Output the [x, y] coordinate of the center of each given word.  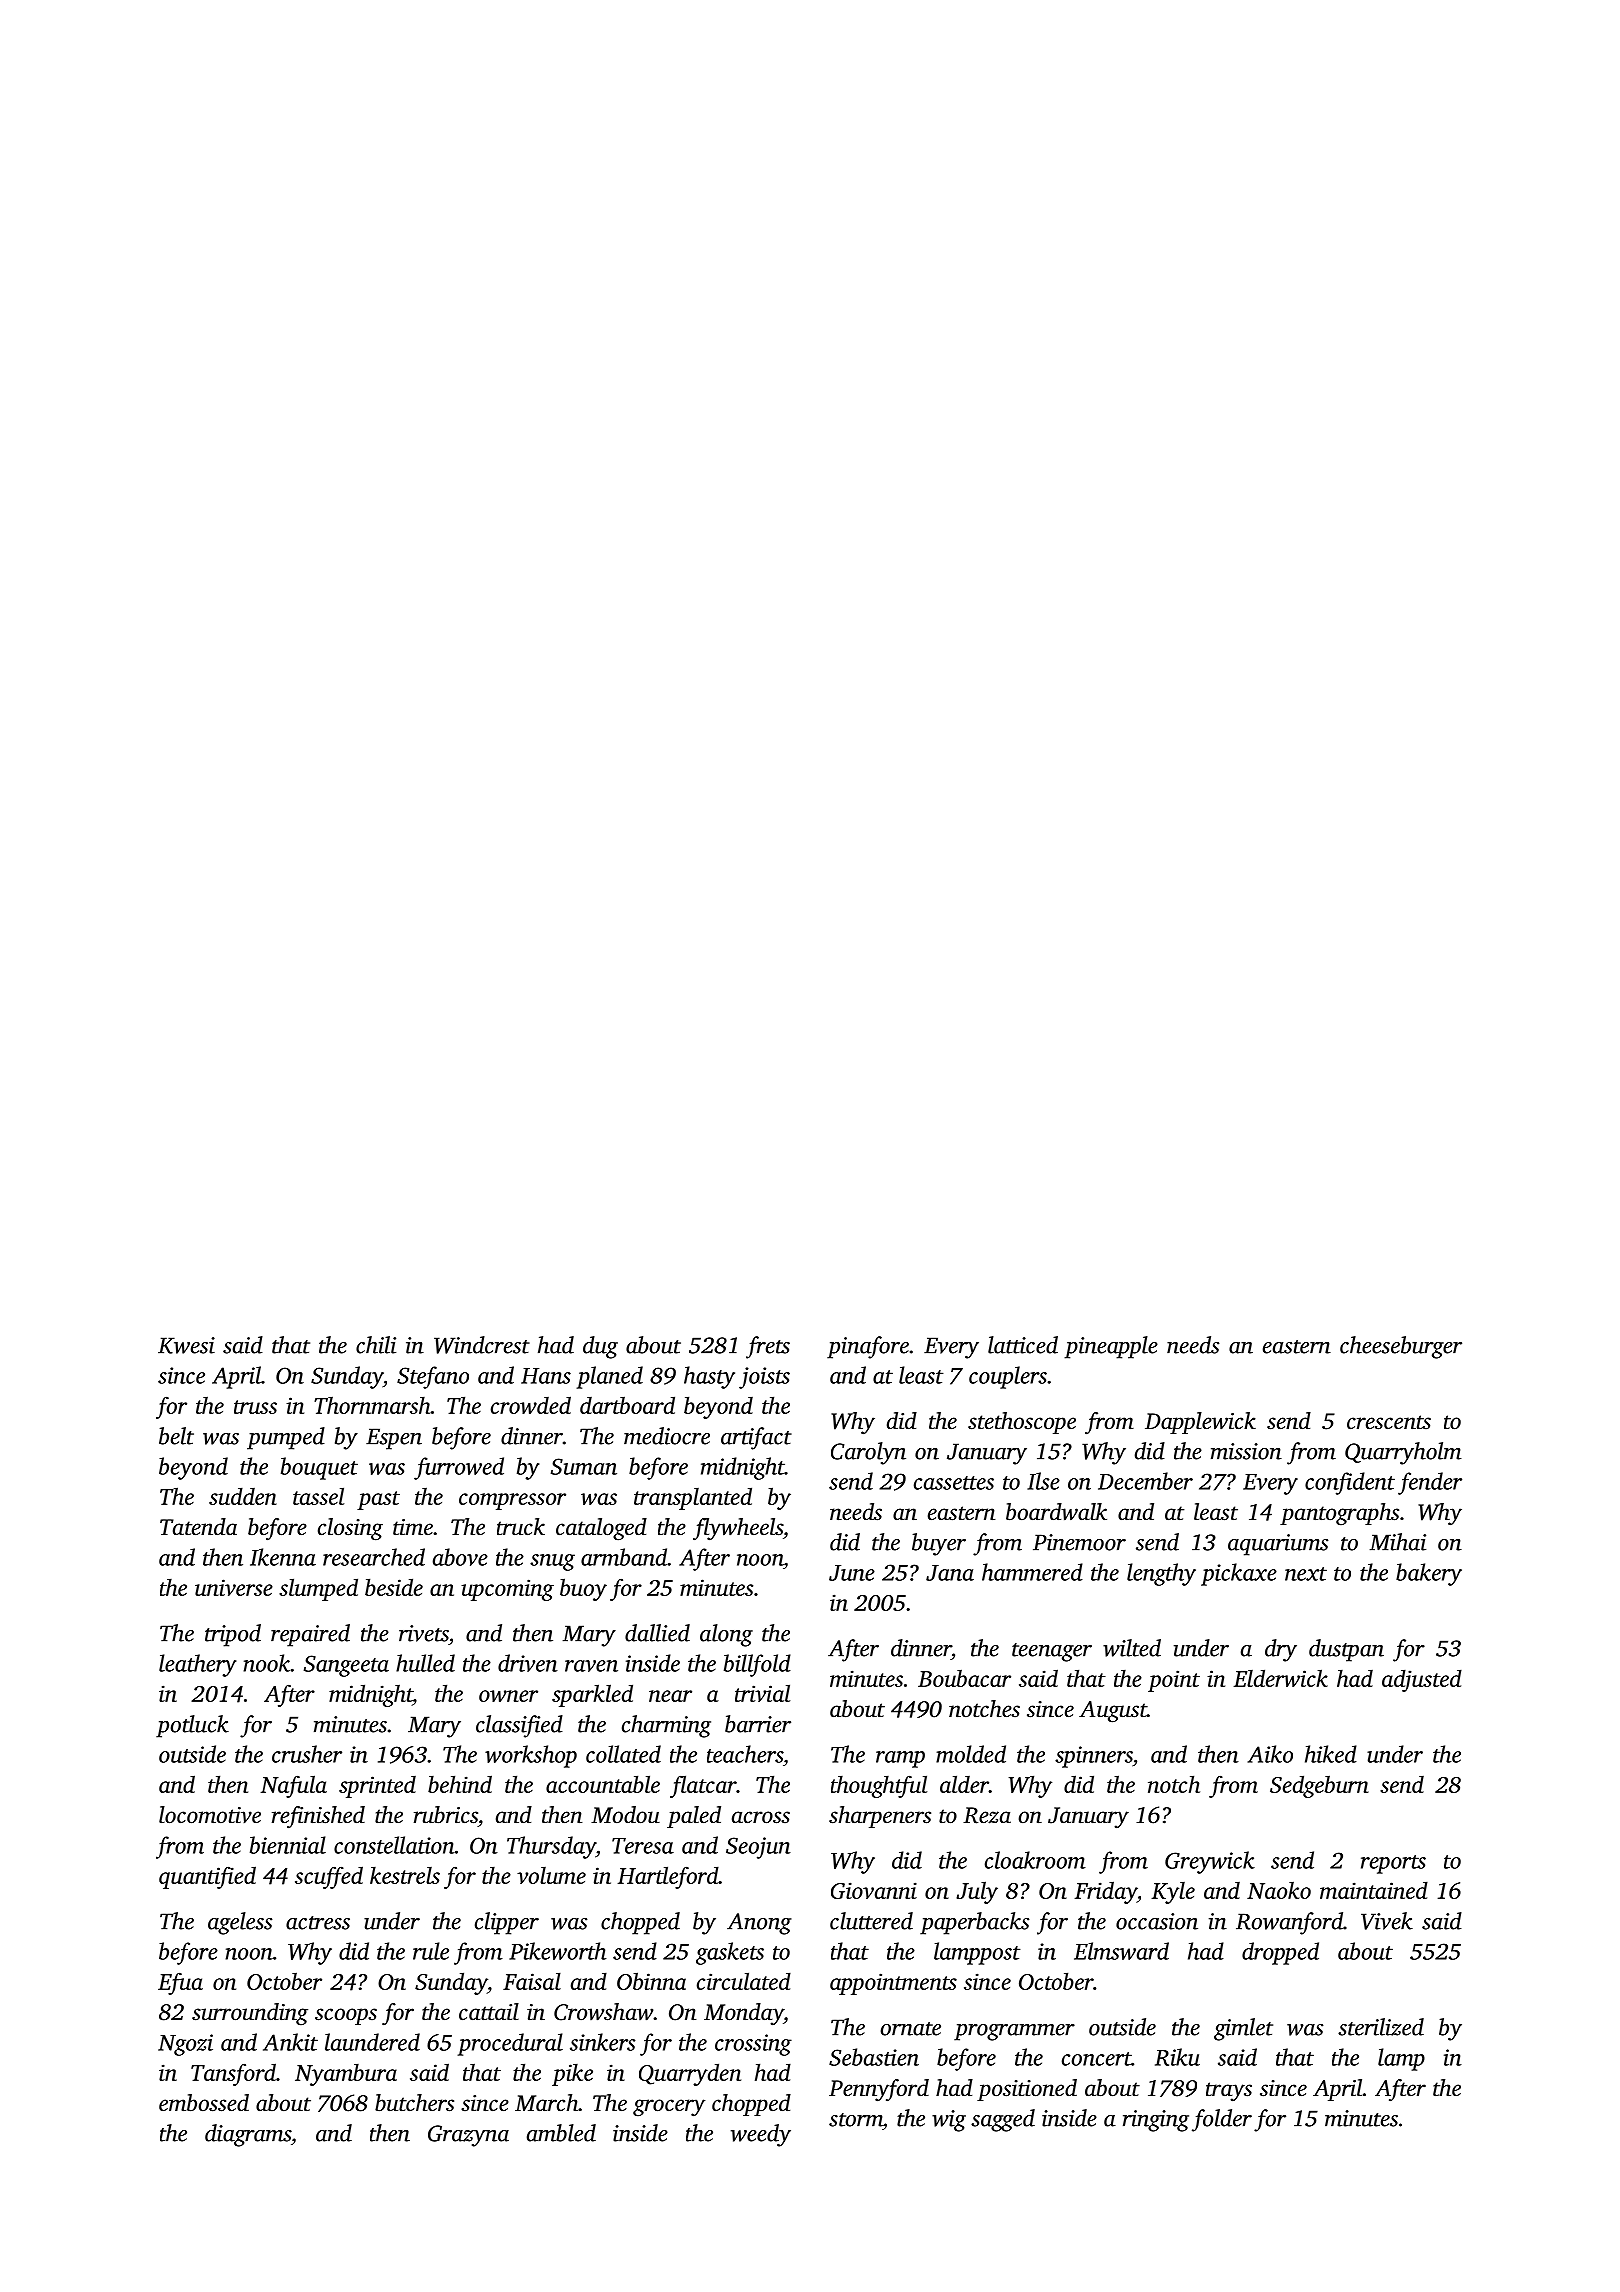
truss [255, 1407]
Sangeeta [346, 1666]
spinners [1094, 1757]
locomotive [210, 1815]
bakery [1429, 1574]
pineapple [1111, 1347]
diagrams [248, 2135]
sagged [1003, 2120]
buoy [583, 1589]
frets [768, 1347]
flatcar [703, 1786]
